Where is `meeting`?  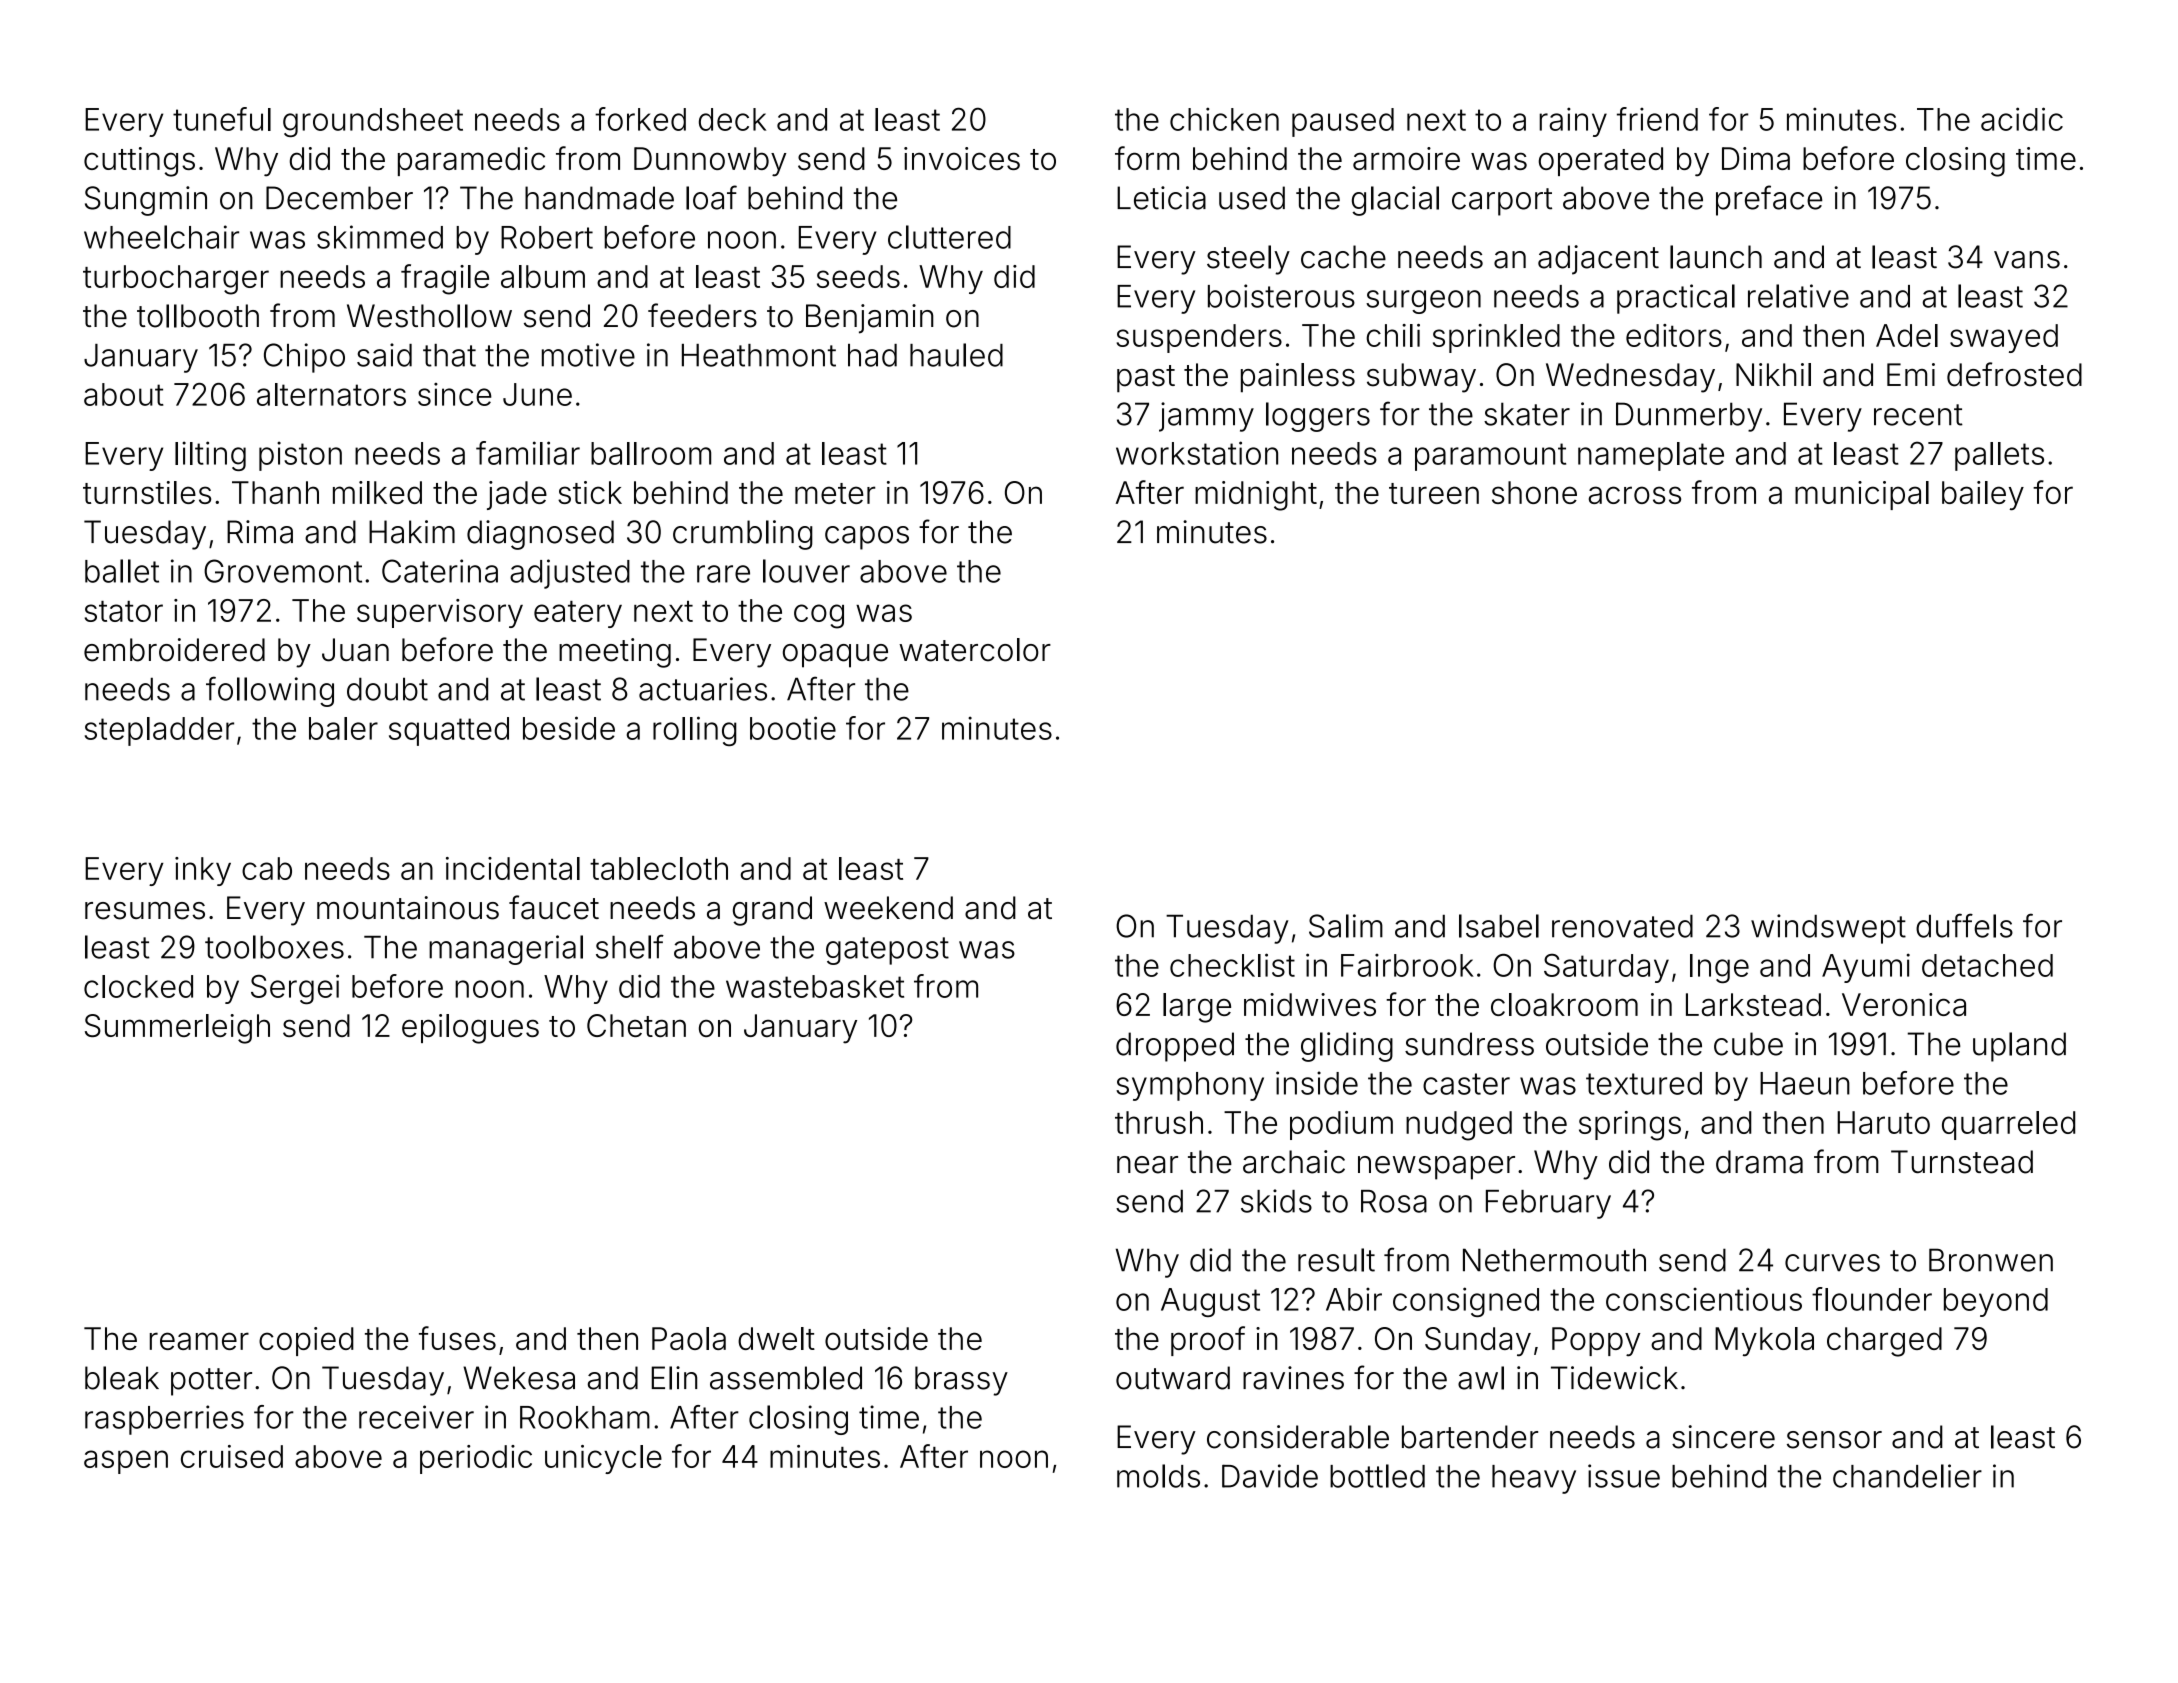
meeting is located at coordinates (615, 653).
